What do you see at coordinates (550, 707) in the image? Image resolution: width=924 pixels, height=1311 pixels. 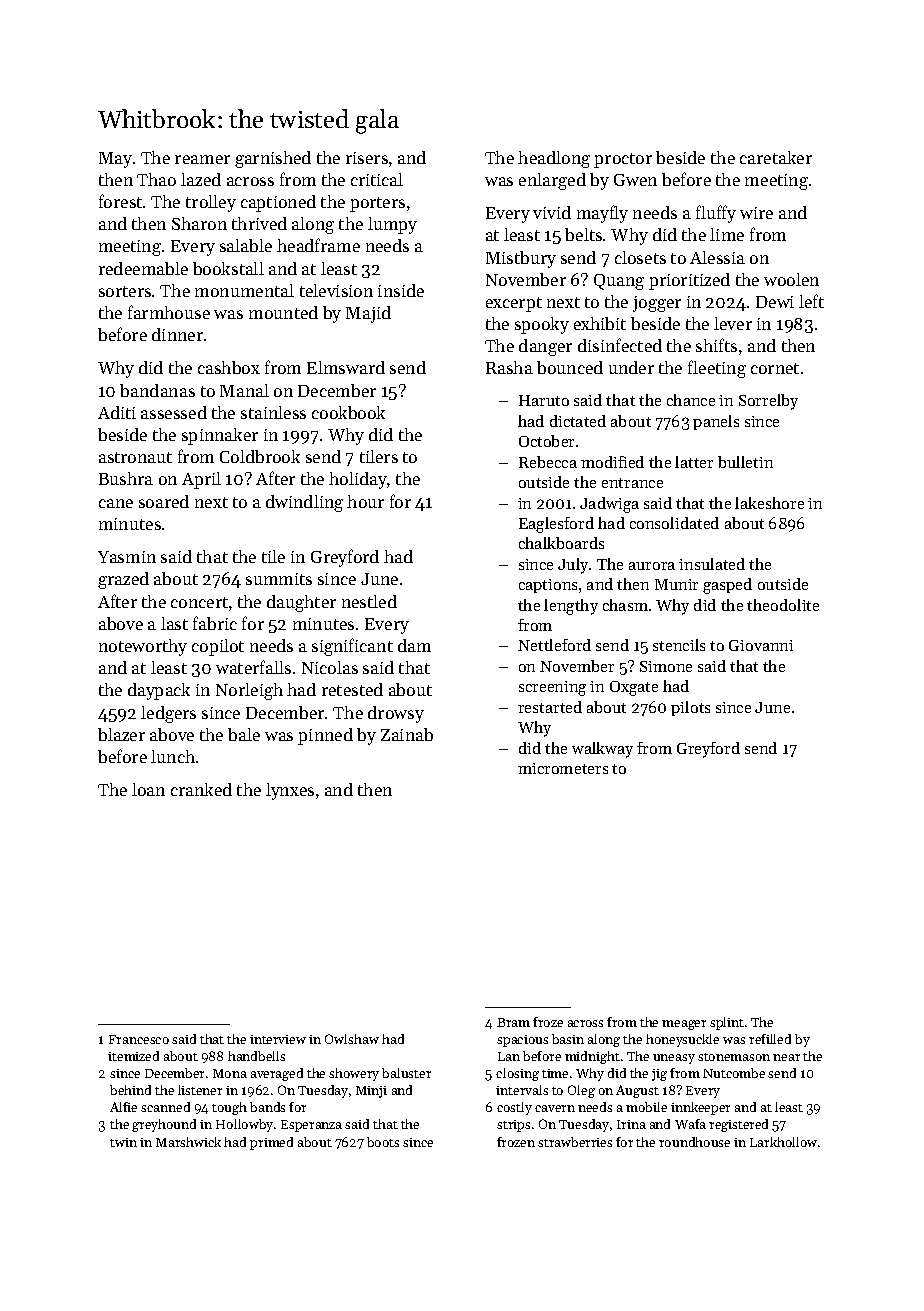 I see `restarted` at bounding box center [550, 707].
